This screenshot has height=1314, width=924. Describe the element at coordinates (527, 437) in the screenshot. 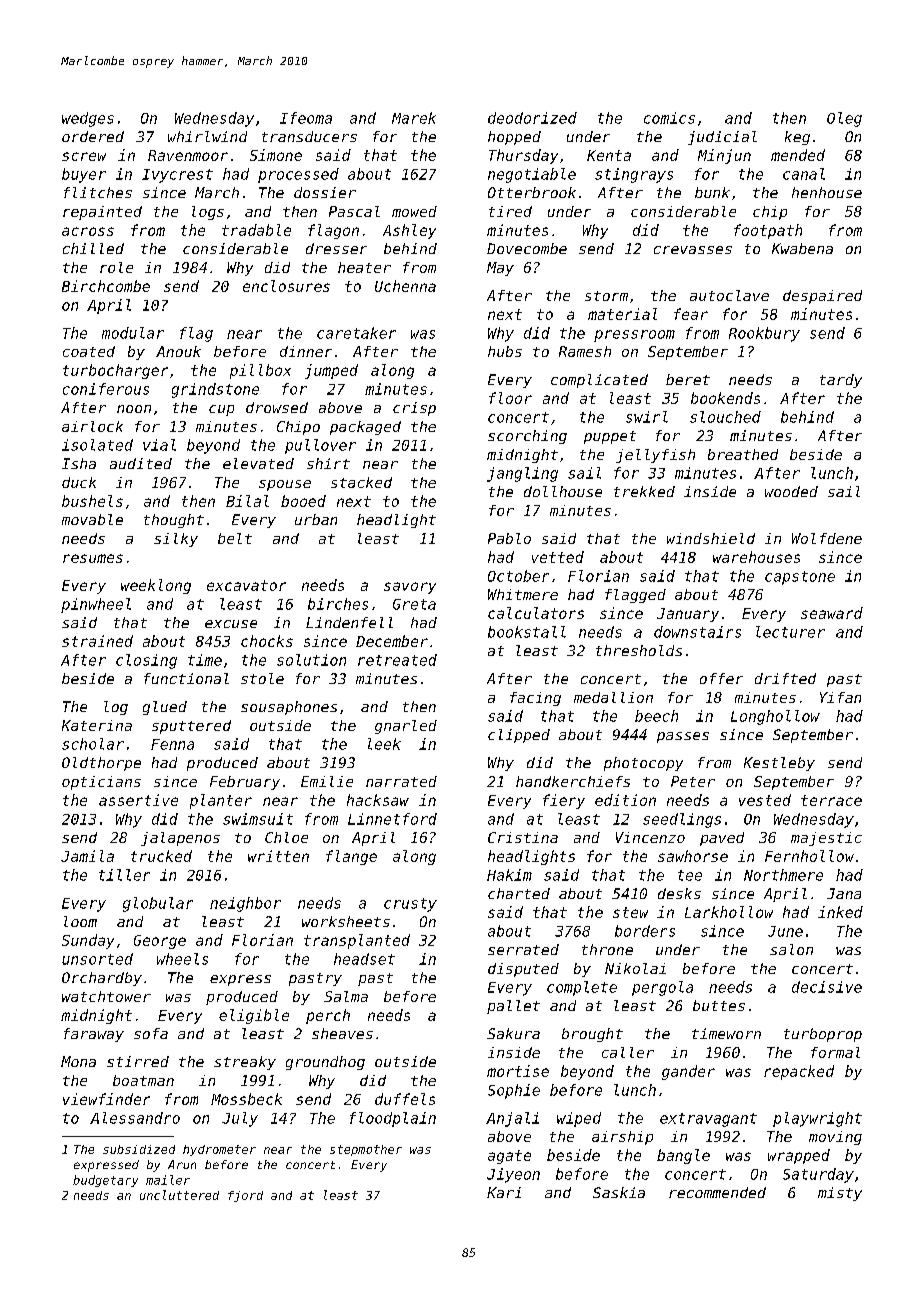

I see `scorching` at that location.
